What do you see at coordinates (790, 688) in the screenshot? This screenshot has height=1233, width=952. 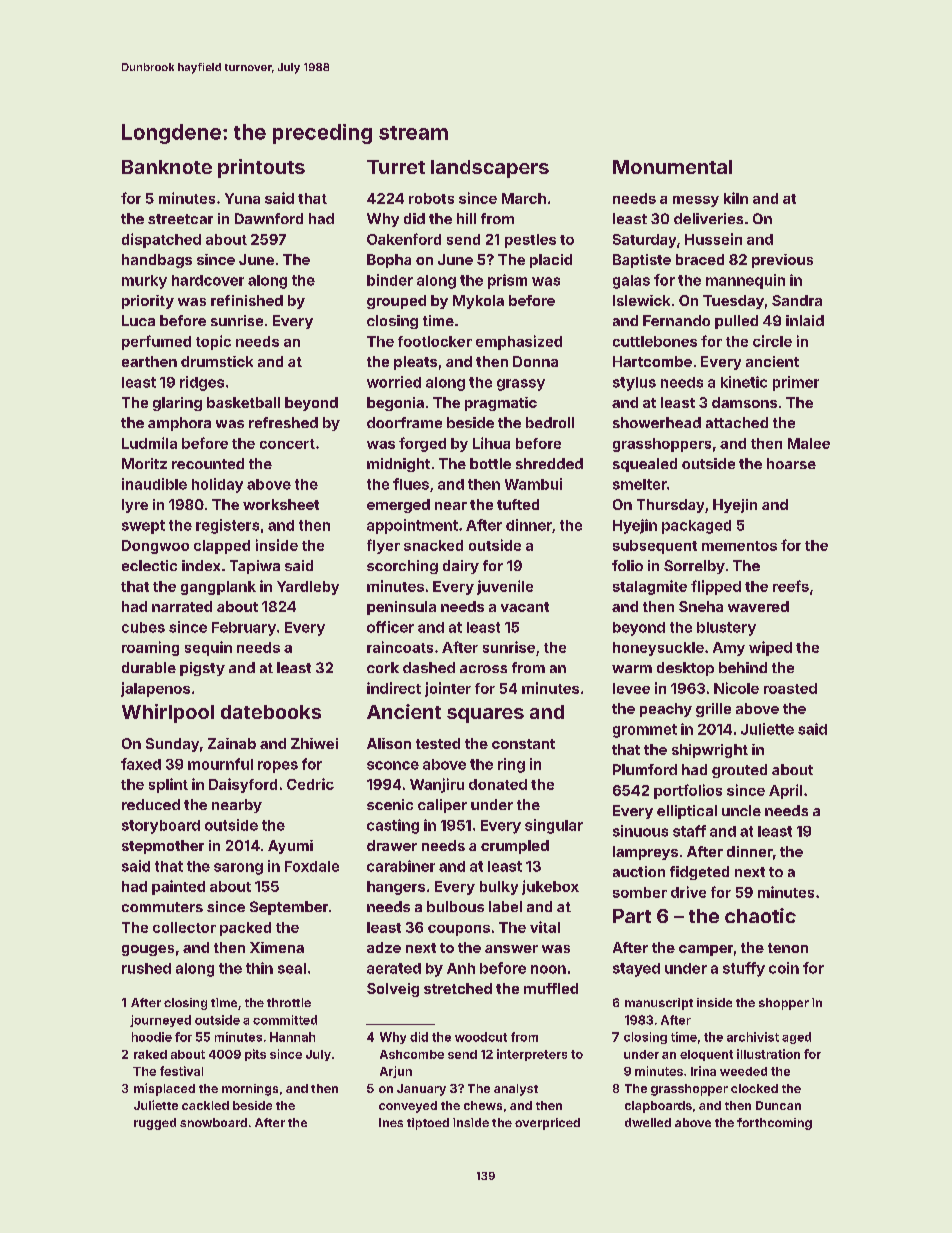 I see `roasted` at bounding box center [790, 688].
